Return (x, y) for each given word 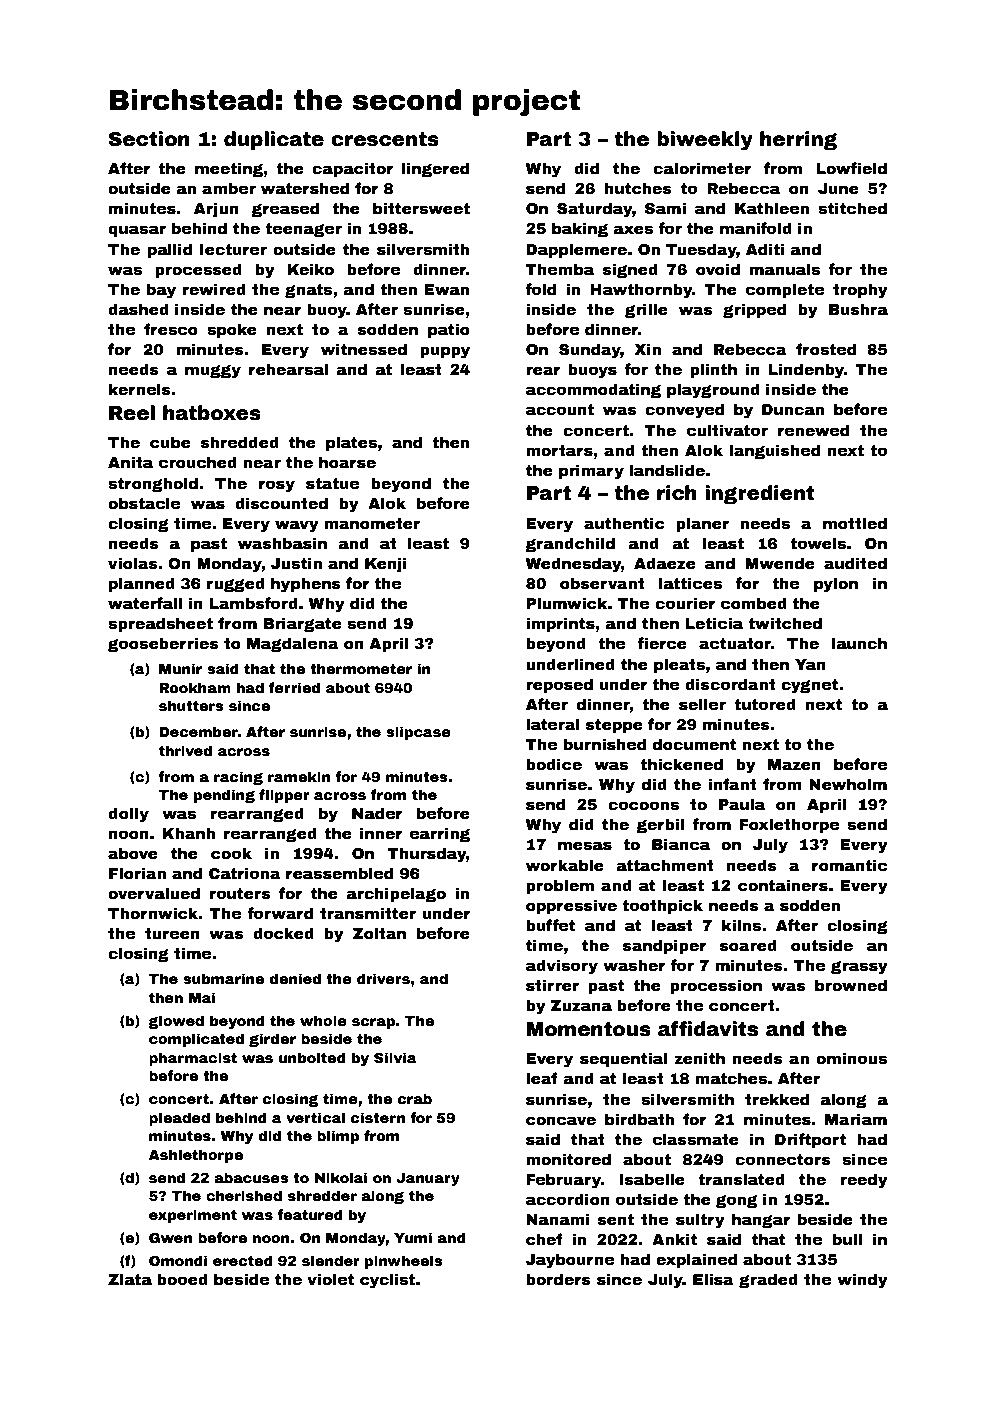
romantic (849, 865)
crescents (385, 139)
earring (440, 834)
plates (351, 443)
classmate (696, 1139)
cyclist (387, 1281)
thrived (185, 750)
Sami (665, 208)
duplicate (274, 140)
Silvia (395, 1057)
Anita (130, 462)
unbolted (312, 1057)
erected (243, 1260)
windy (862, 1281)
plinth (713, 370)
